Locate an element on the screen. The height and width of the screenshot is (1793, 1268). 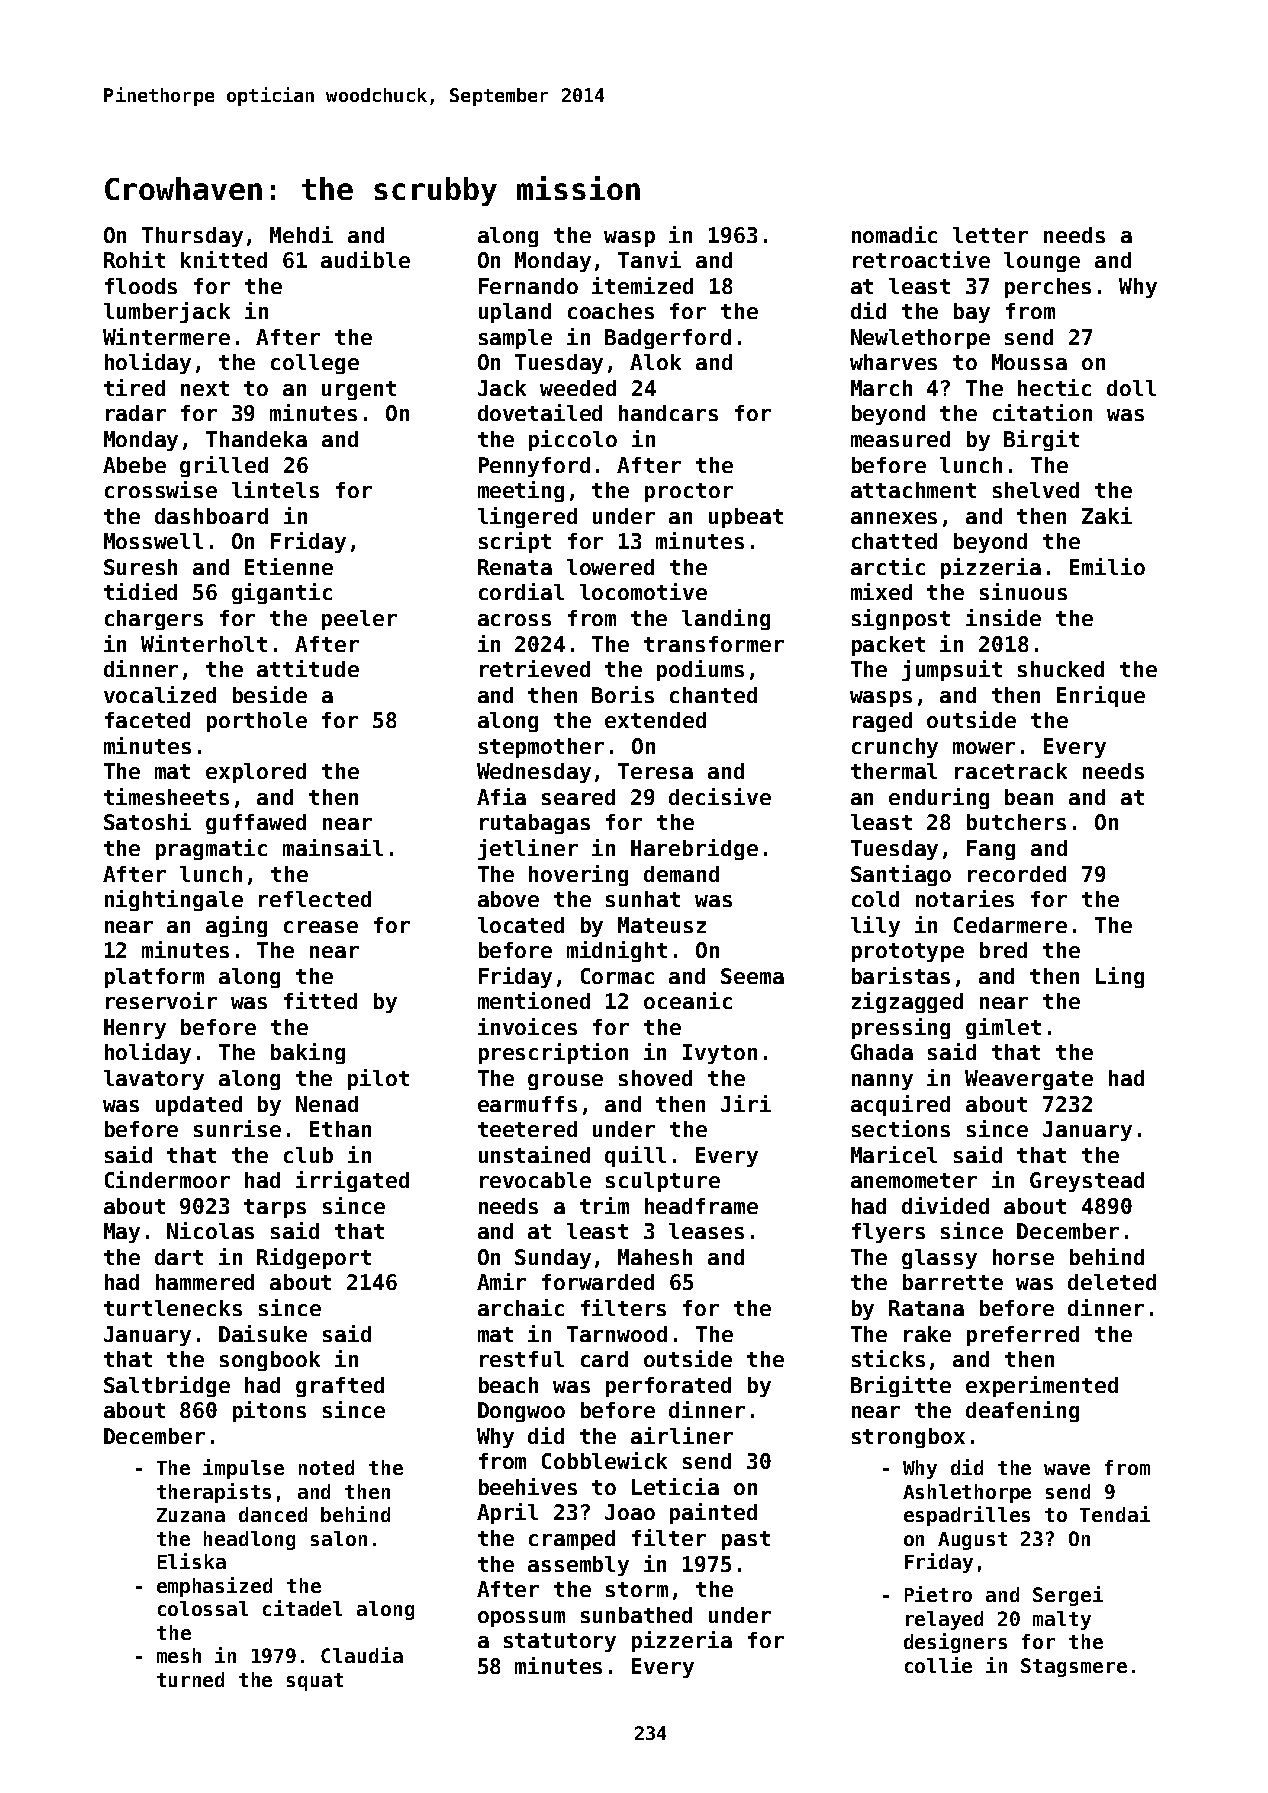
fitted is located at coordinates (320, 1000).
